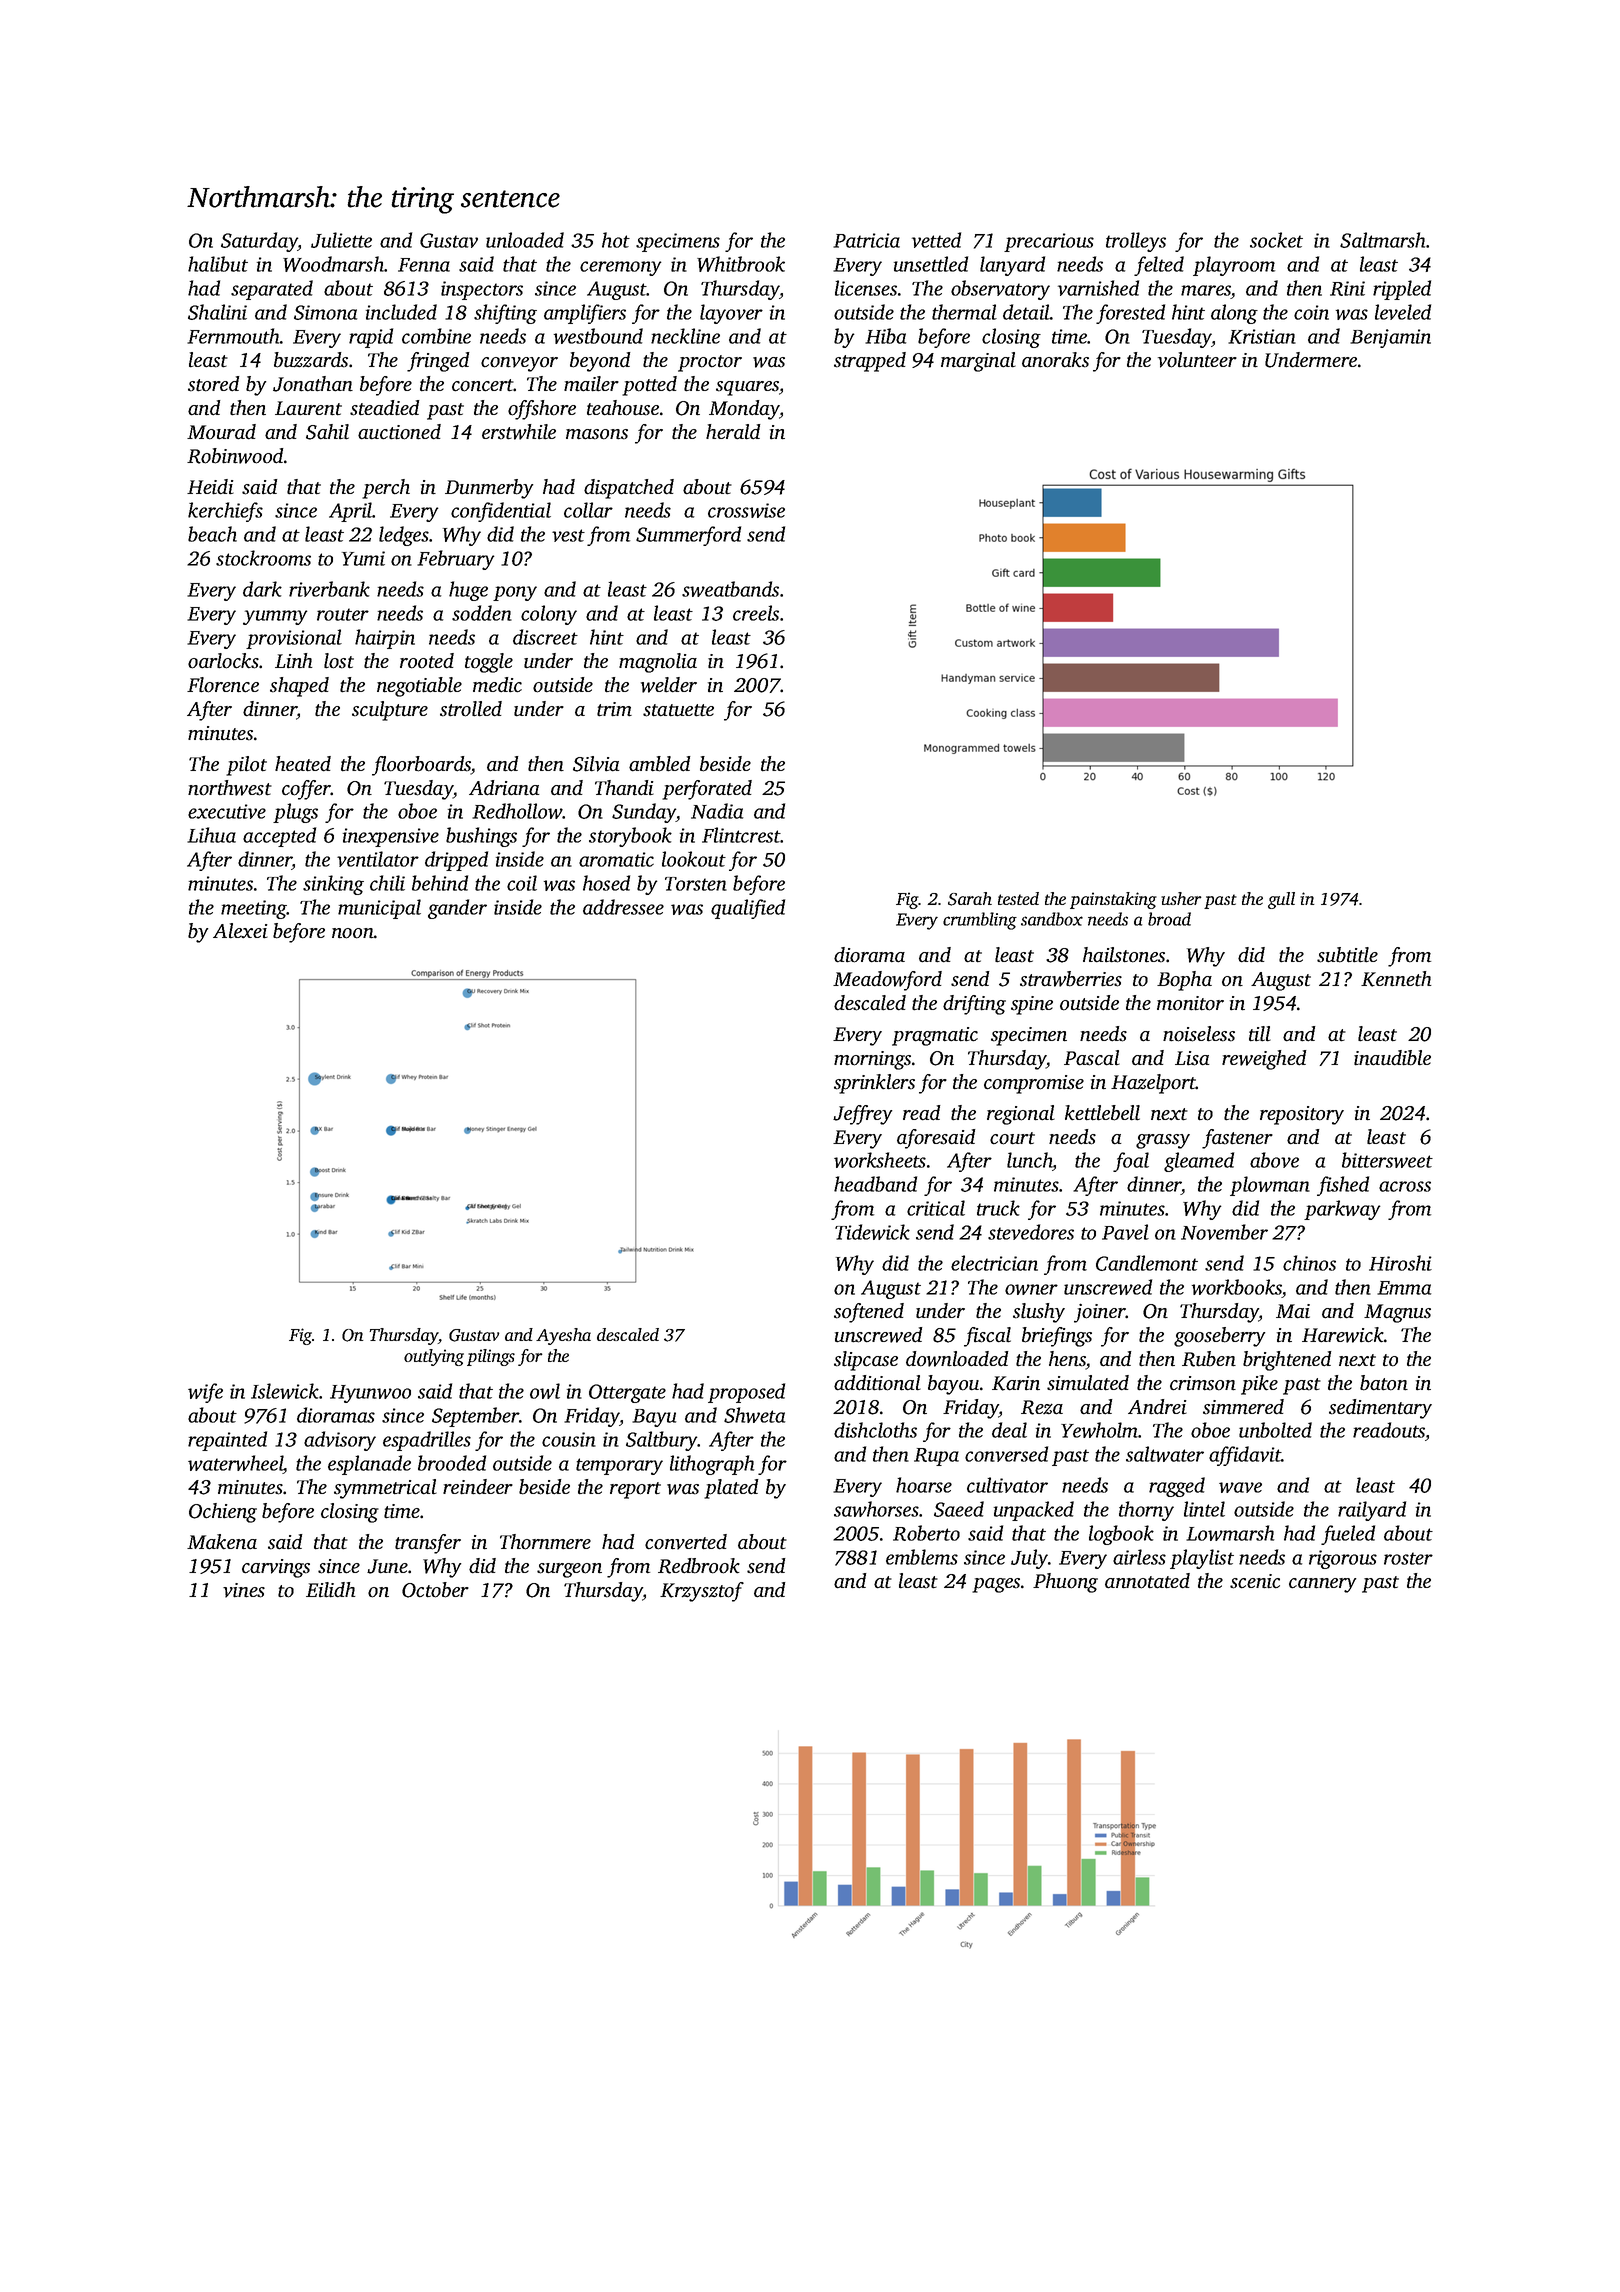 This screenshot has height=2292, width=1620. Describe the element at coordinates (1197, 360) in the screenshot. I see `volunteer` at that location.
